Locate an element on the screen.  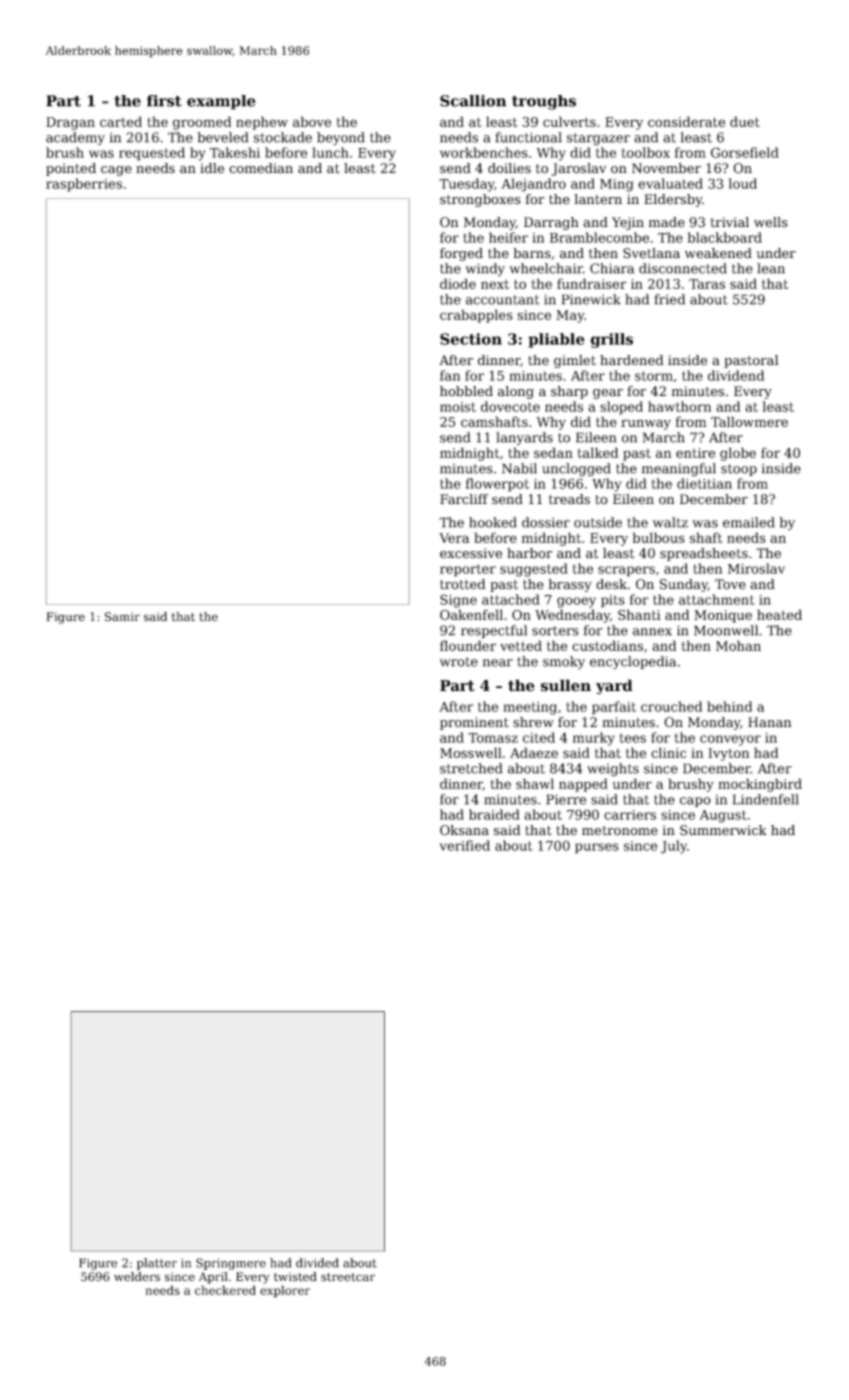
carted is located at coordinates (121, 121).
